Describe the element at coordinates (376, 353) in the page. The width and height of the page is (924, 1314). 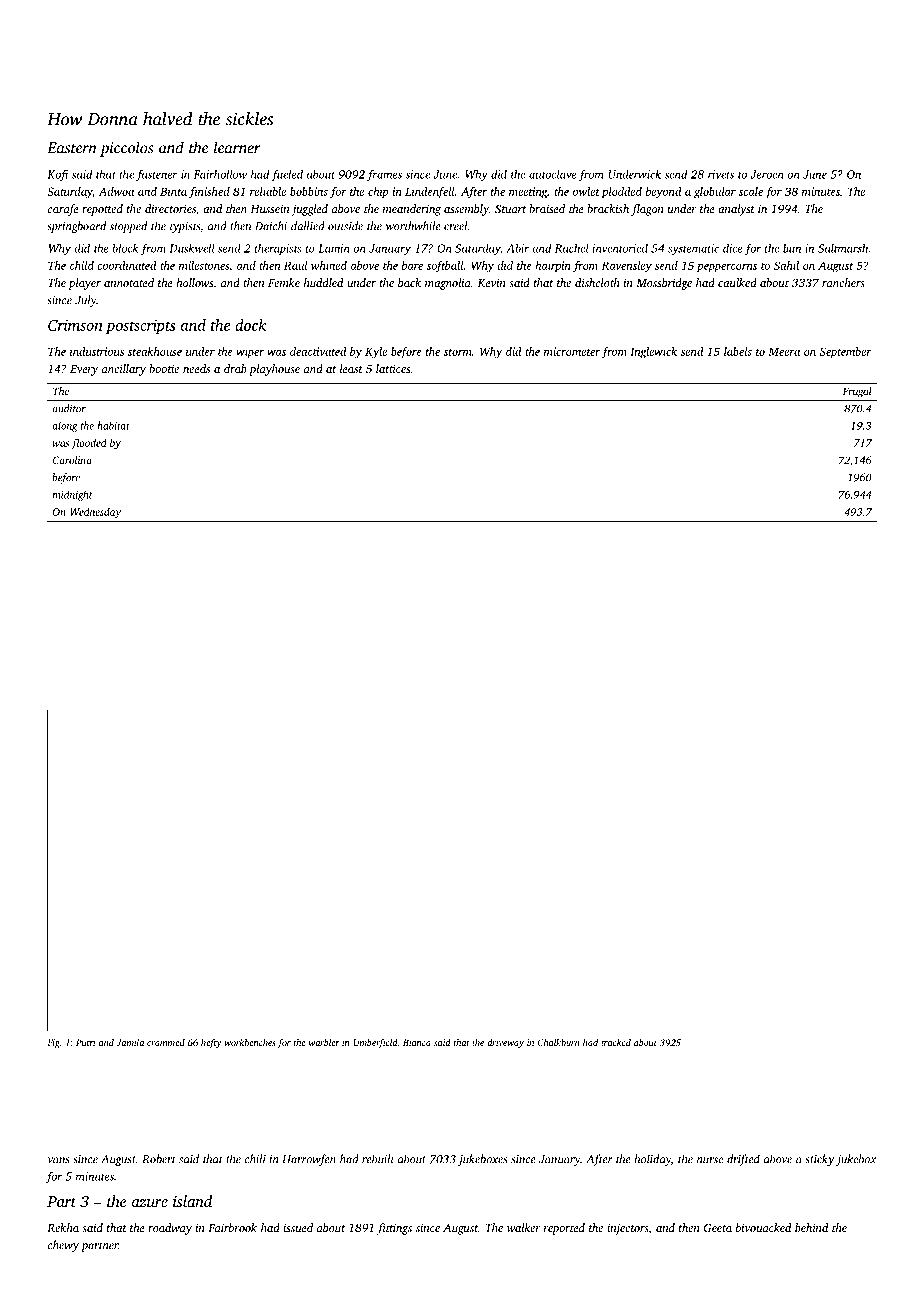
I see `Kyle` at that location.
